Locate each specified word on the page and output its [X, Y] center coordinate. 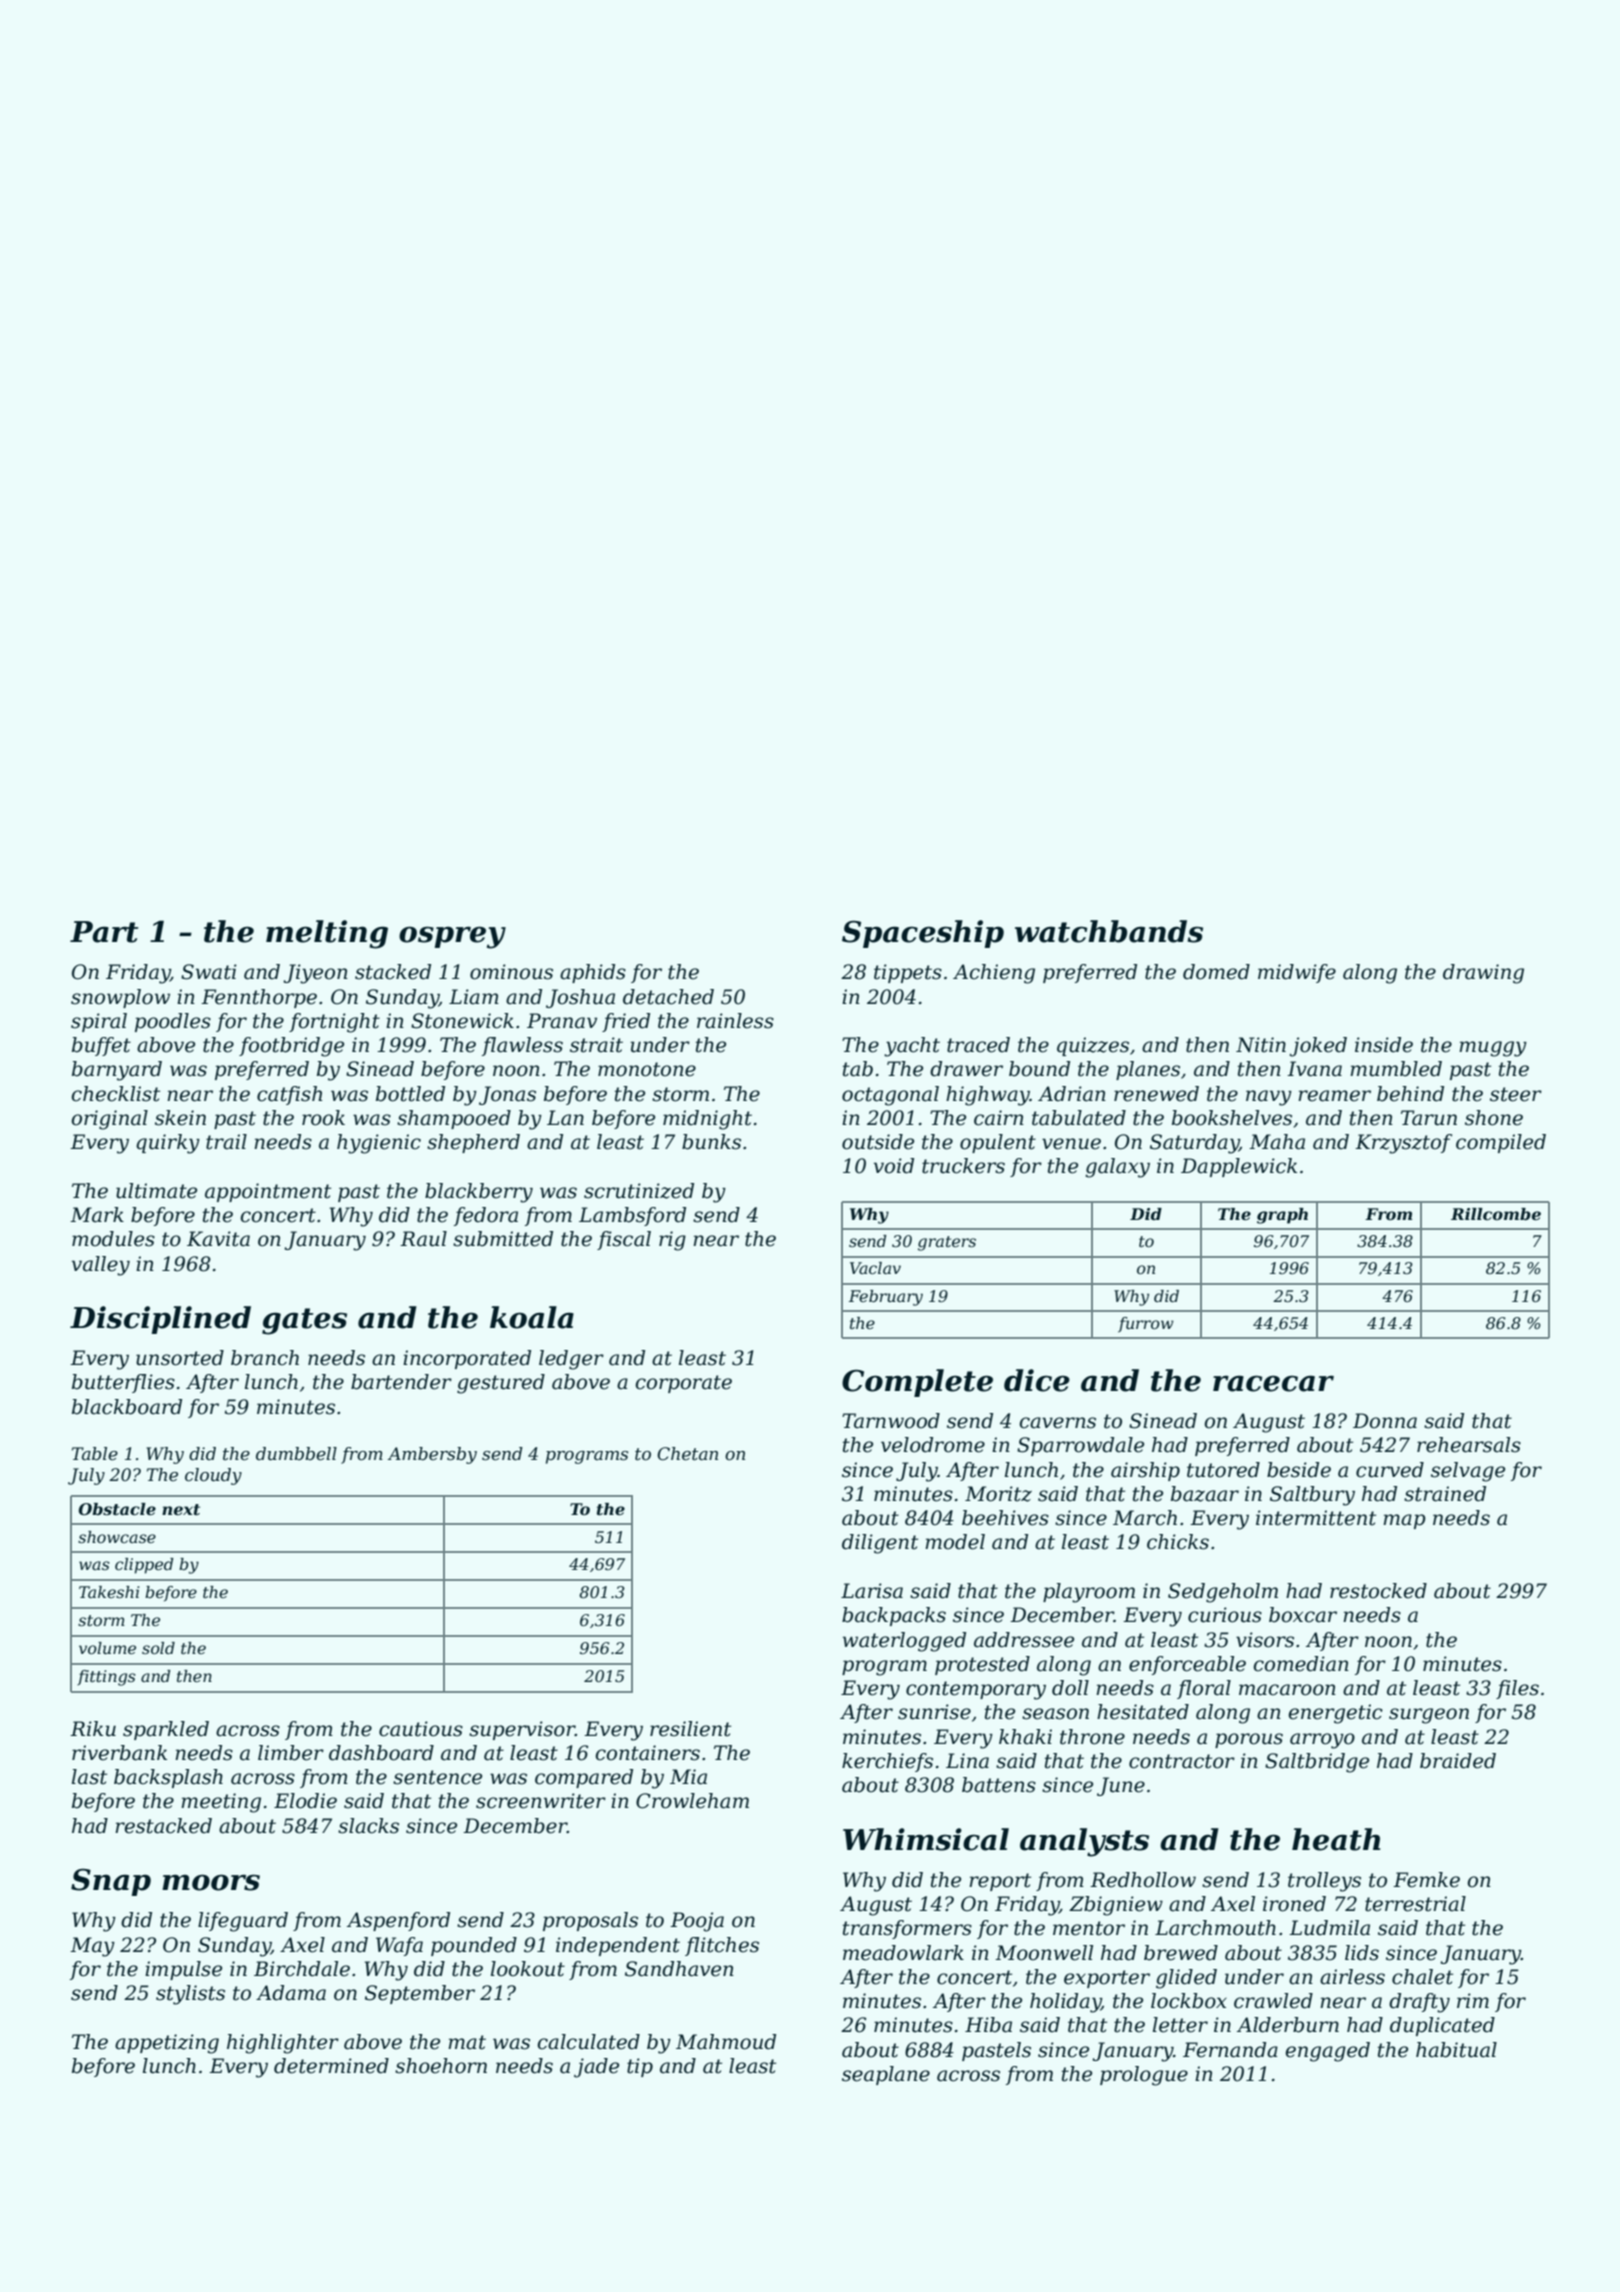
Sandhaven [679, 1969]
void [894, 1166]
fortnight [334, 1023]
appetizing [167, 2044]
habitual [1456, 2050]
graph [1282, 1216]
